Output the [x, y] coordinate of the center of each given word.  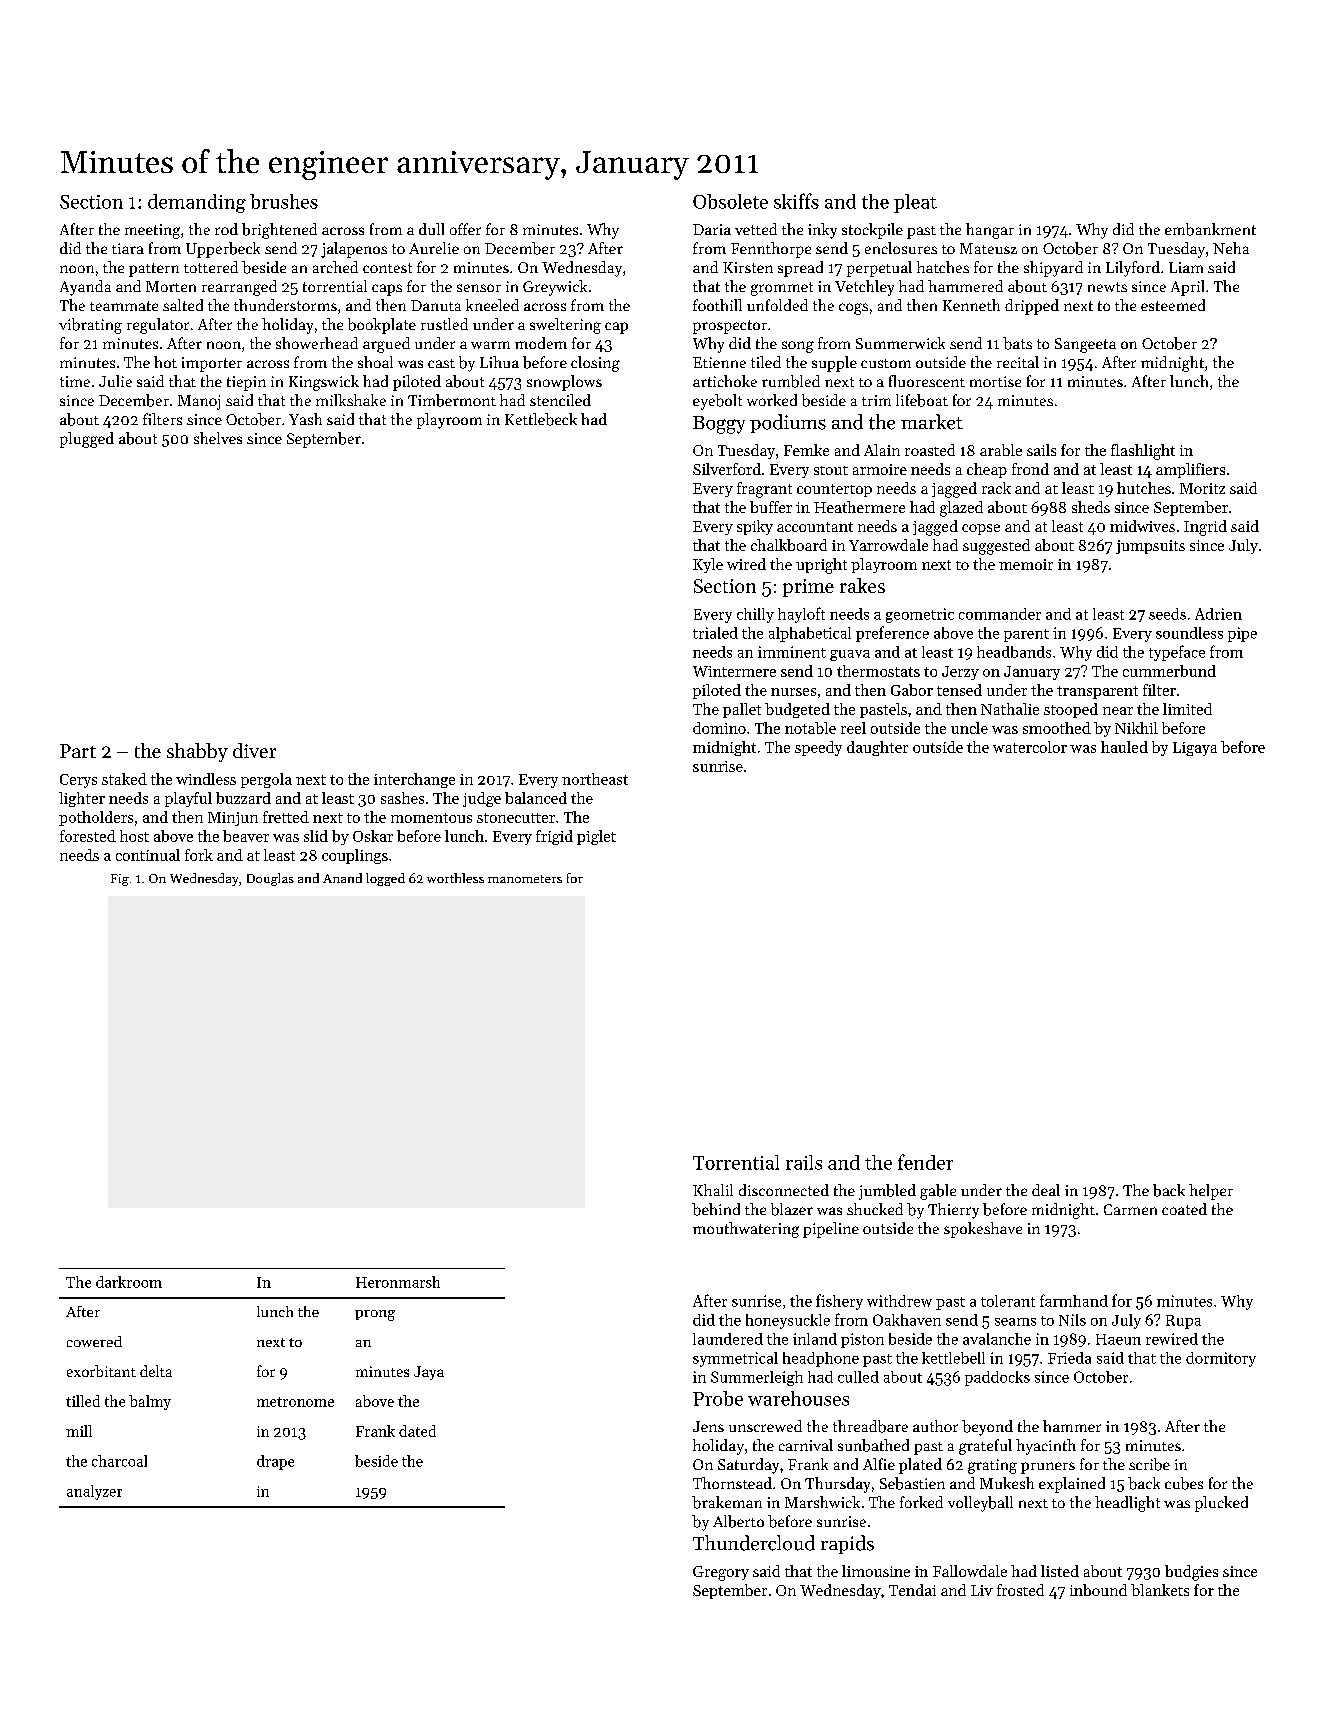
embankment [1210, 229]
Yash [305, 419]
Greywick [555, 288]
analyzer [94, 1492]
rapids [847, 1544]
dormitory [1221, 1359]
